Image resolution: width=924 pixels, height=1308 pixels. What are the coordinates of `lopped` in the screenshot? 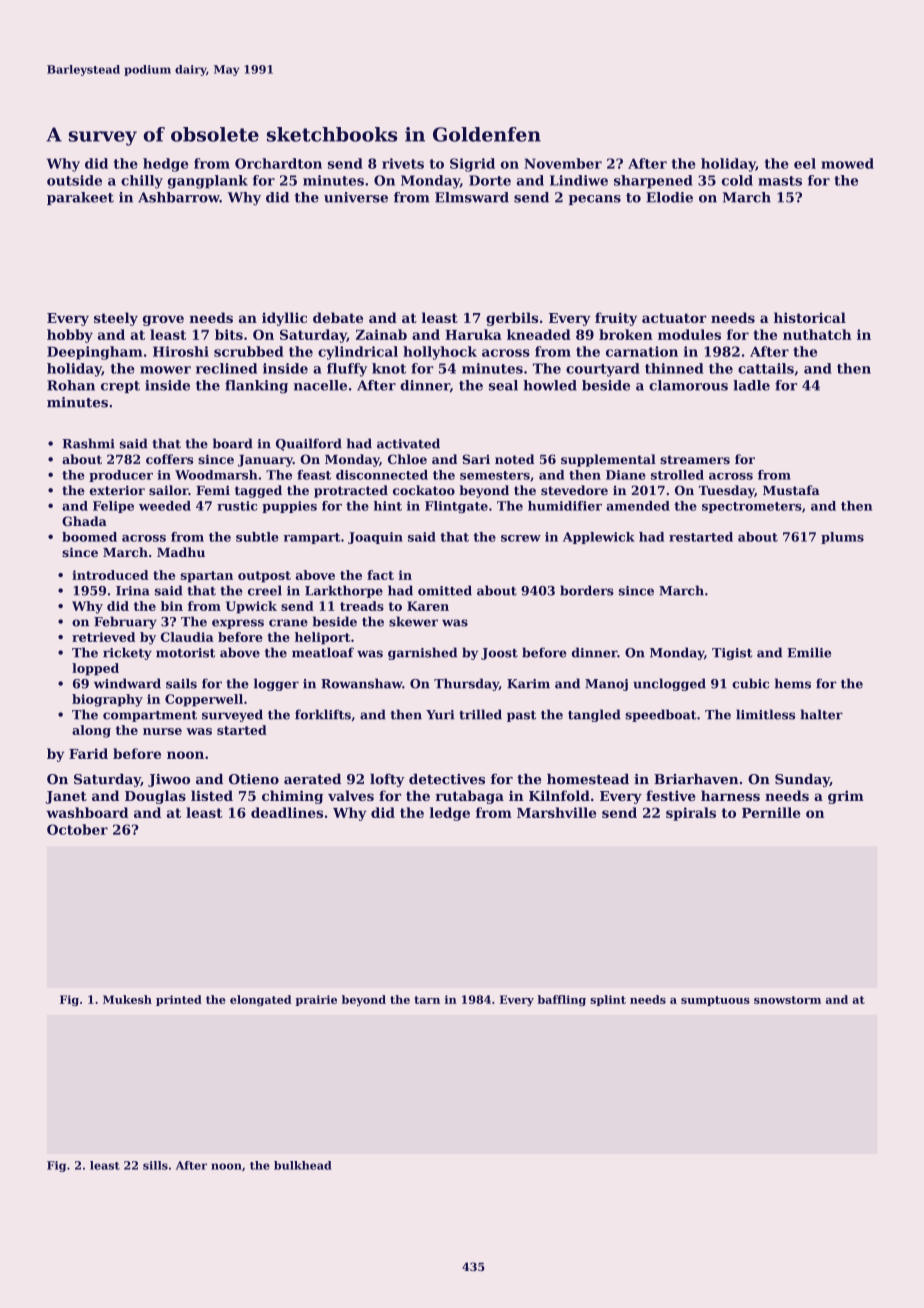 It's located at (95, 669).
